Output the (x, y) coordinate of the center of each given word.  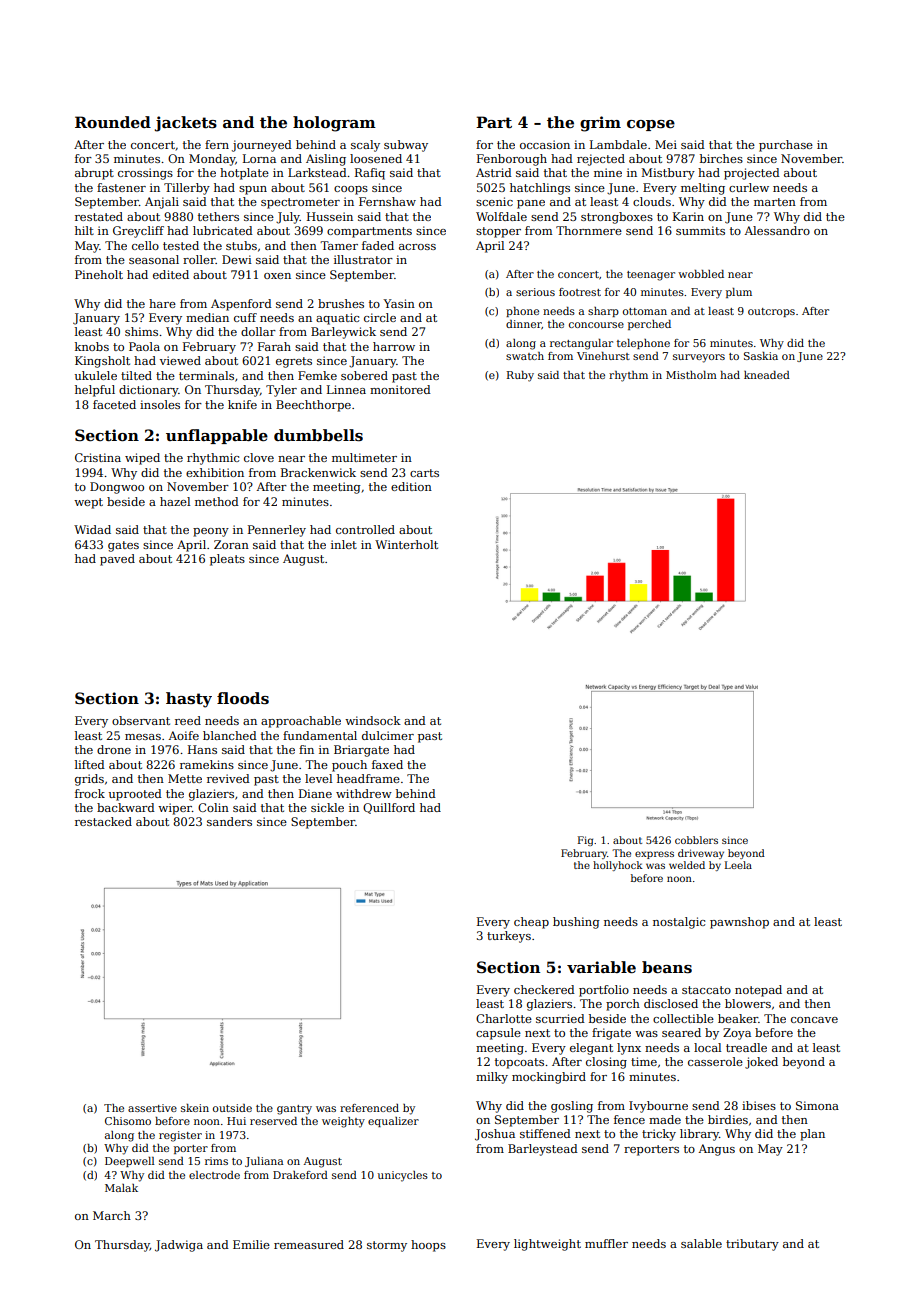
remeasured (309, 1244)
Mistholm (691, 375)
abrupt (94, 174)
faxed (387, 764)
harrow (394, 346)
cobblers (696, 840)
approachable (301, 722)
